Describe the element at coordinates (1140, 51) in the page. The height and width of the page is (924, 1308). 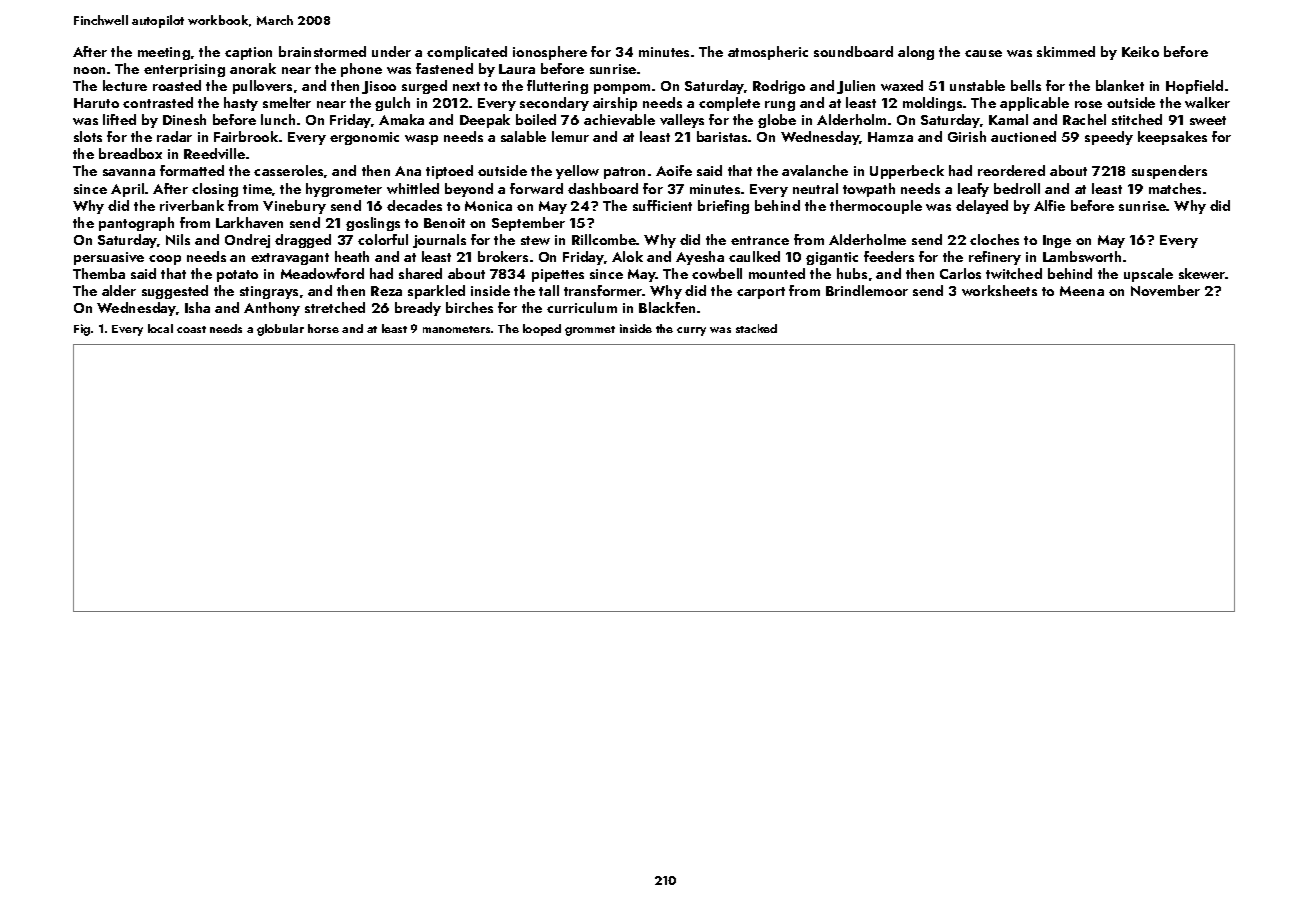
I see `Keiko` at that location.
